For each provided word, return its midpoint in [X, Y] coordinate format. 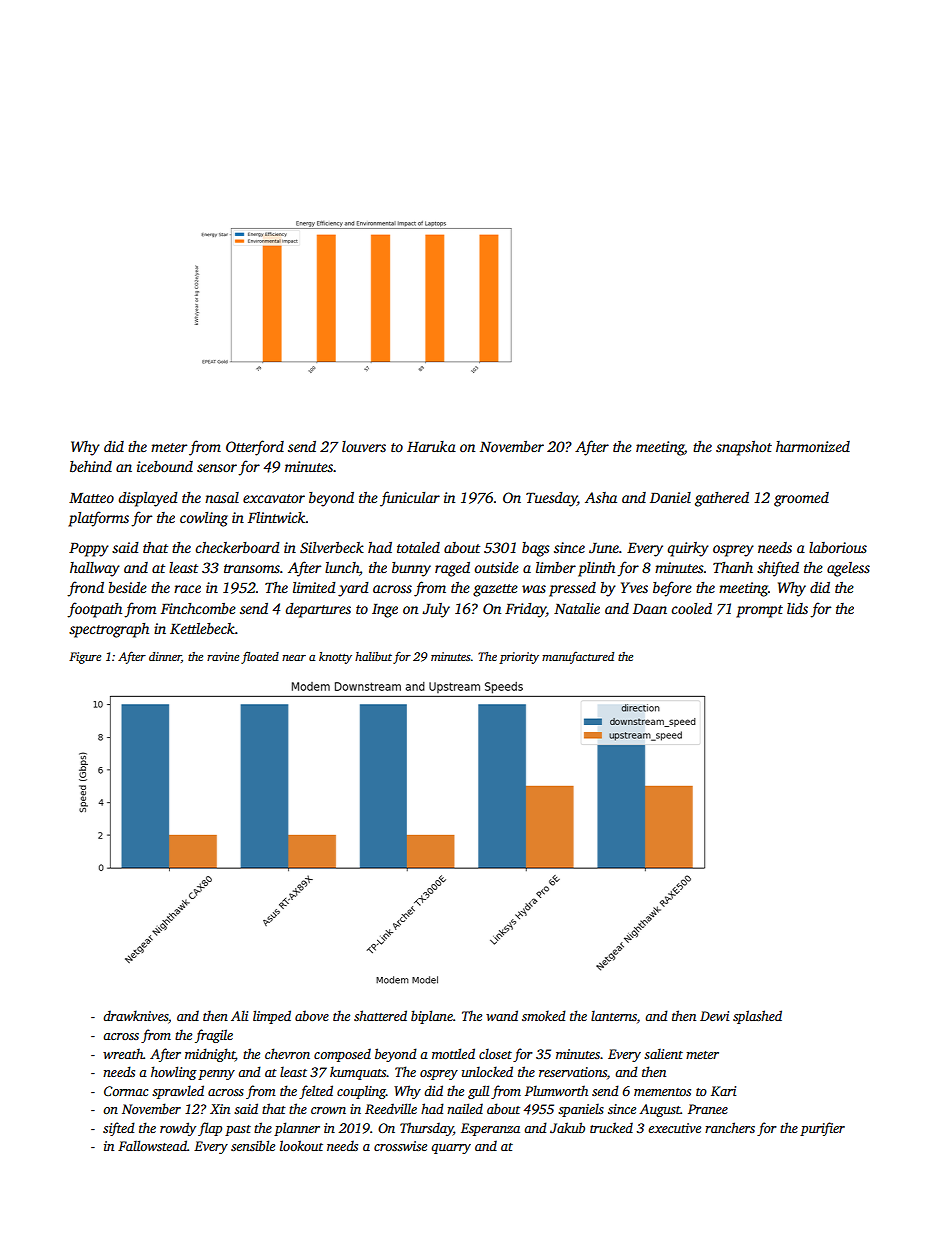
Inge [385, 611]
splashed [757, 1017]
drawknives [135, 1015]
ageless [848, 569]
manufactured [578, 658]
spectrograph [109, 630]
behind [91, 466]
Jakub [567, 1127]
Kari [723, 1091]
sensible [253, 1145]
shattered [380, 1015]
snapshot [744, 448]
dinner [165, 656]
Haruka [431, 446]
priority [519, 658]
